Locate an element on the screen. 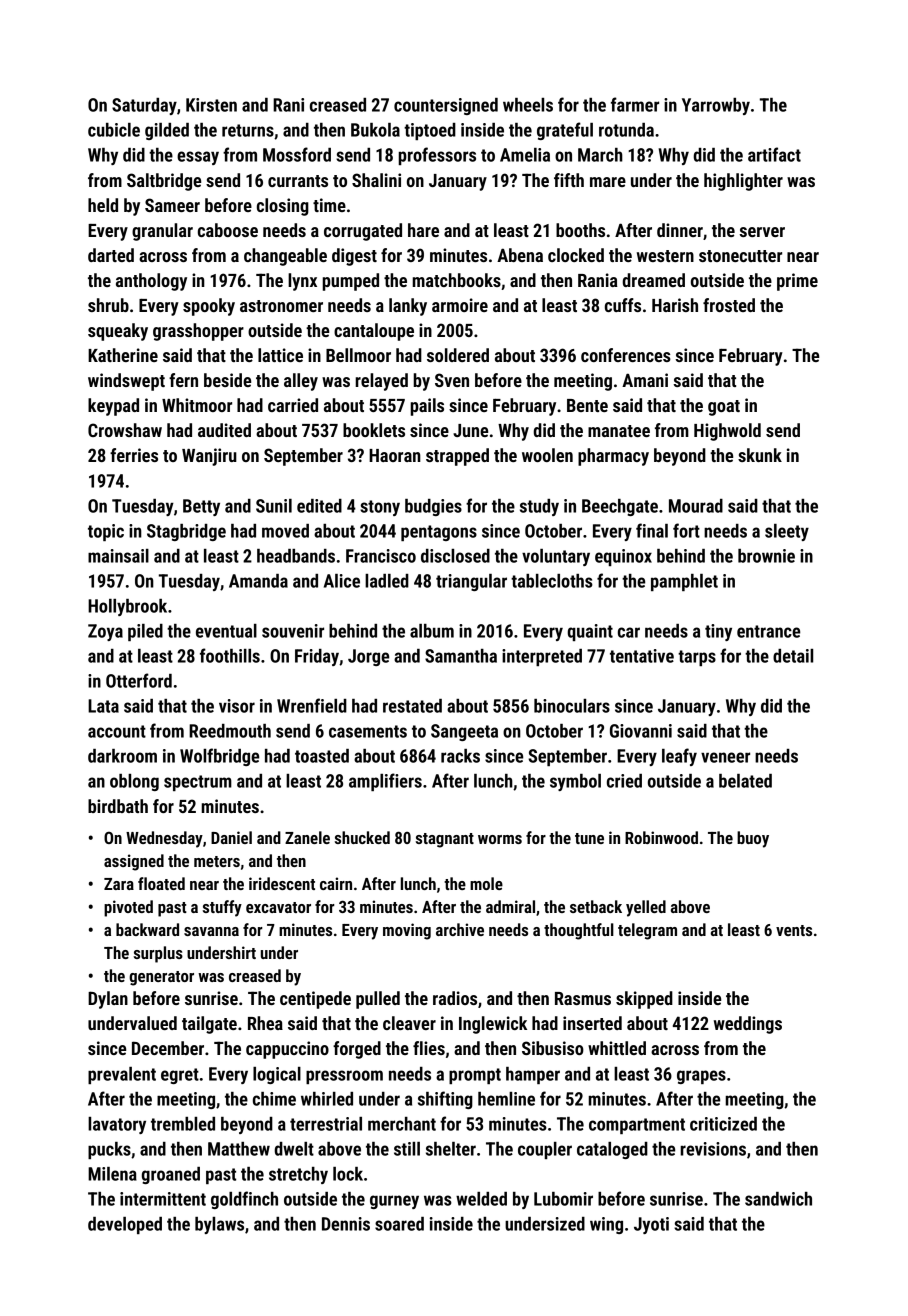 The image size is (908, 1316). edited is located at coordinates (319, 506).
